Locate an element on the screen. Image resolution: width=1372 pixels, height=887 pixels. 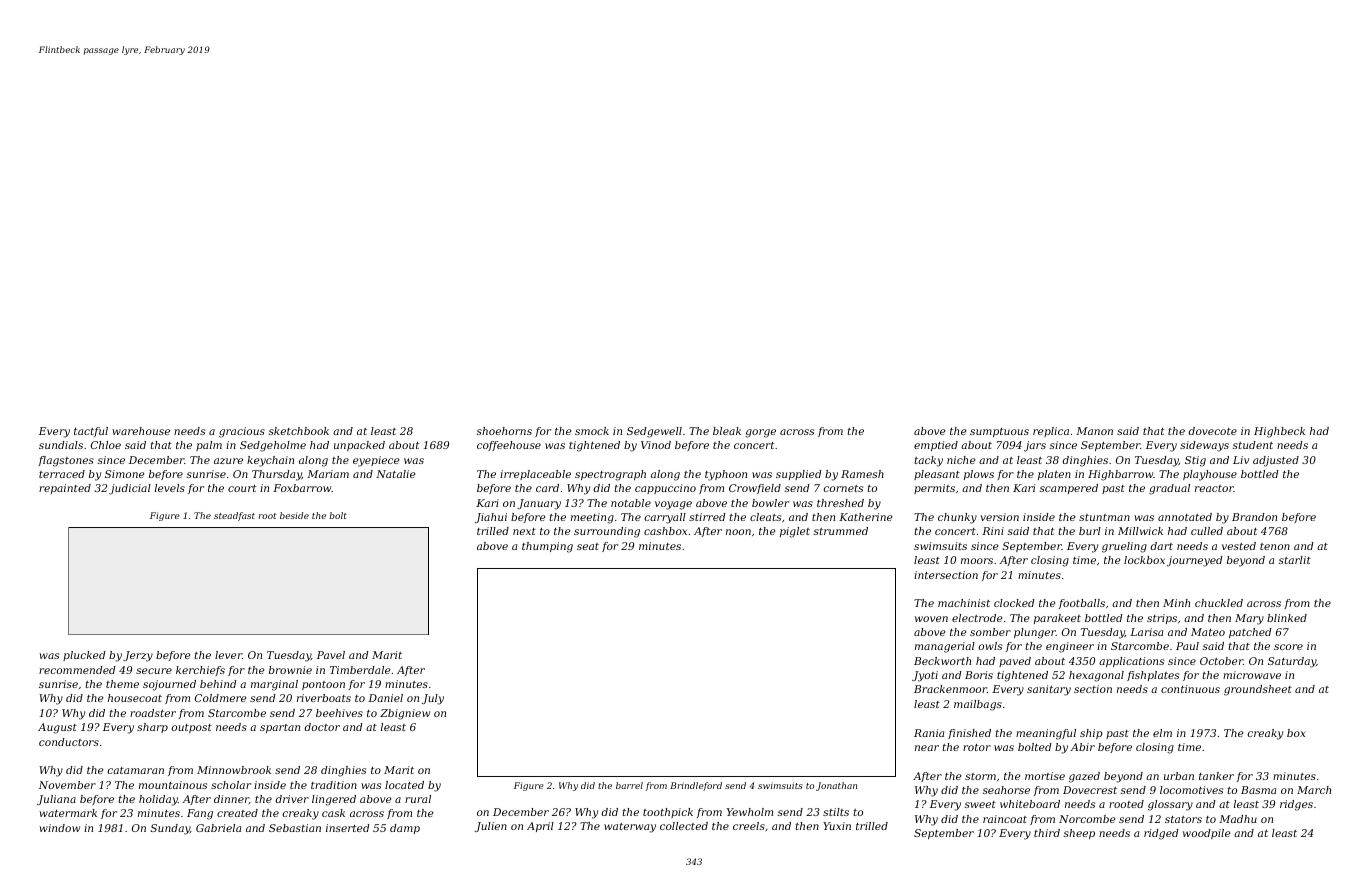
beside is located at coordinates (294, 515).
